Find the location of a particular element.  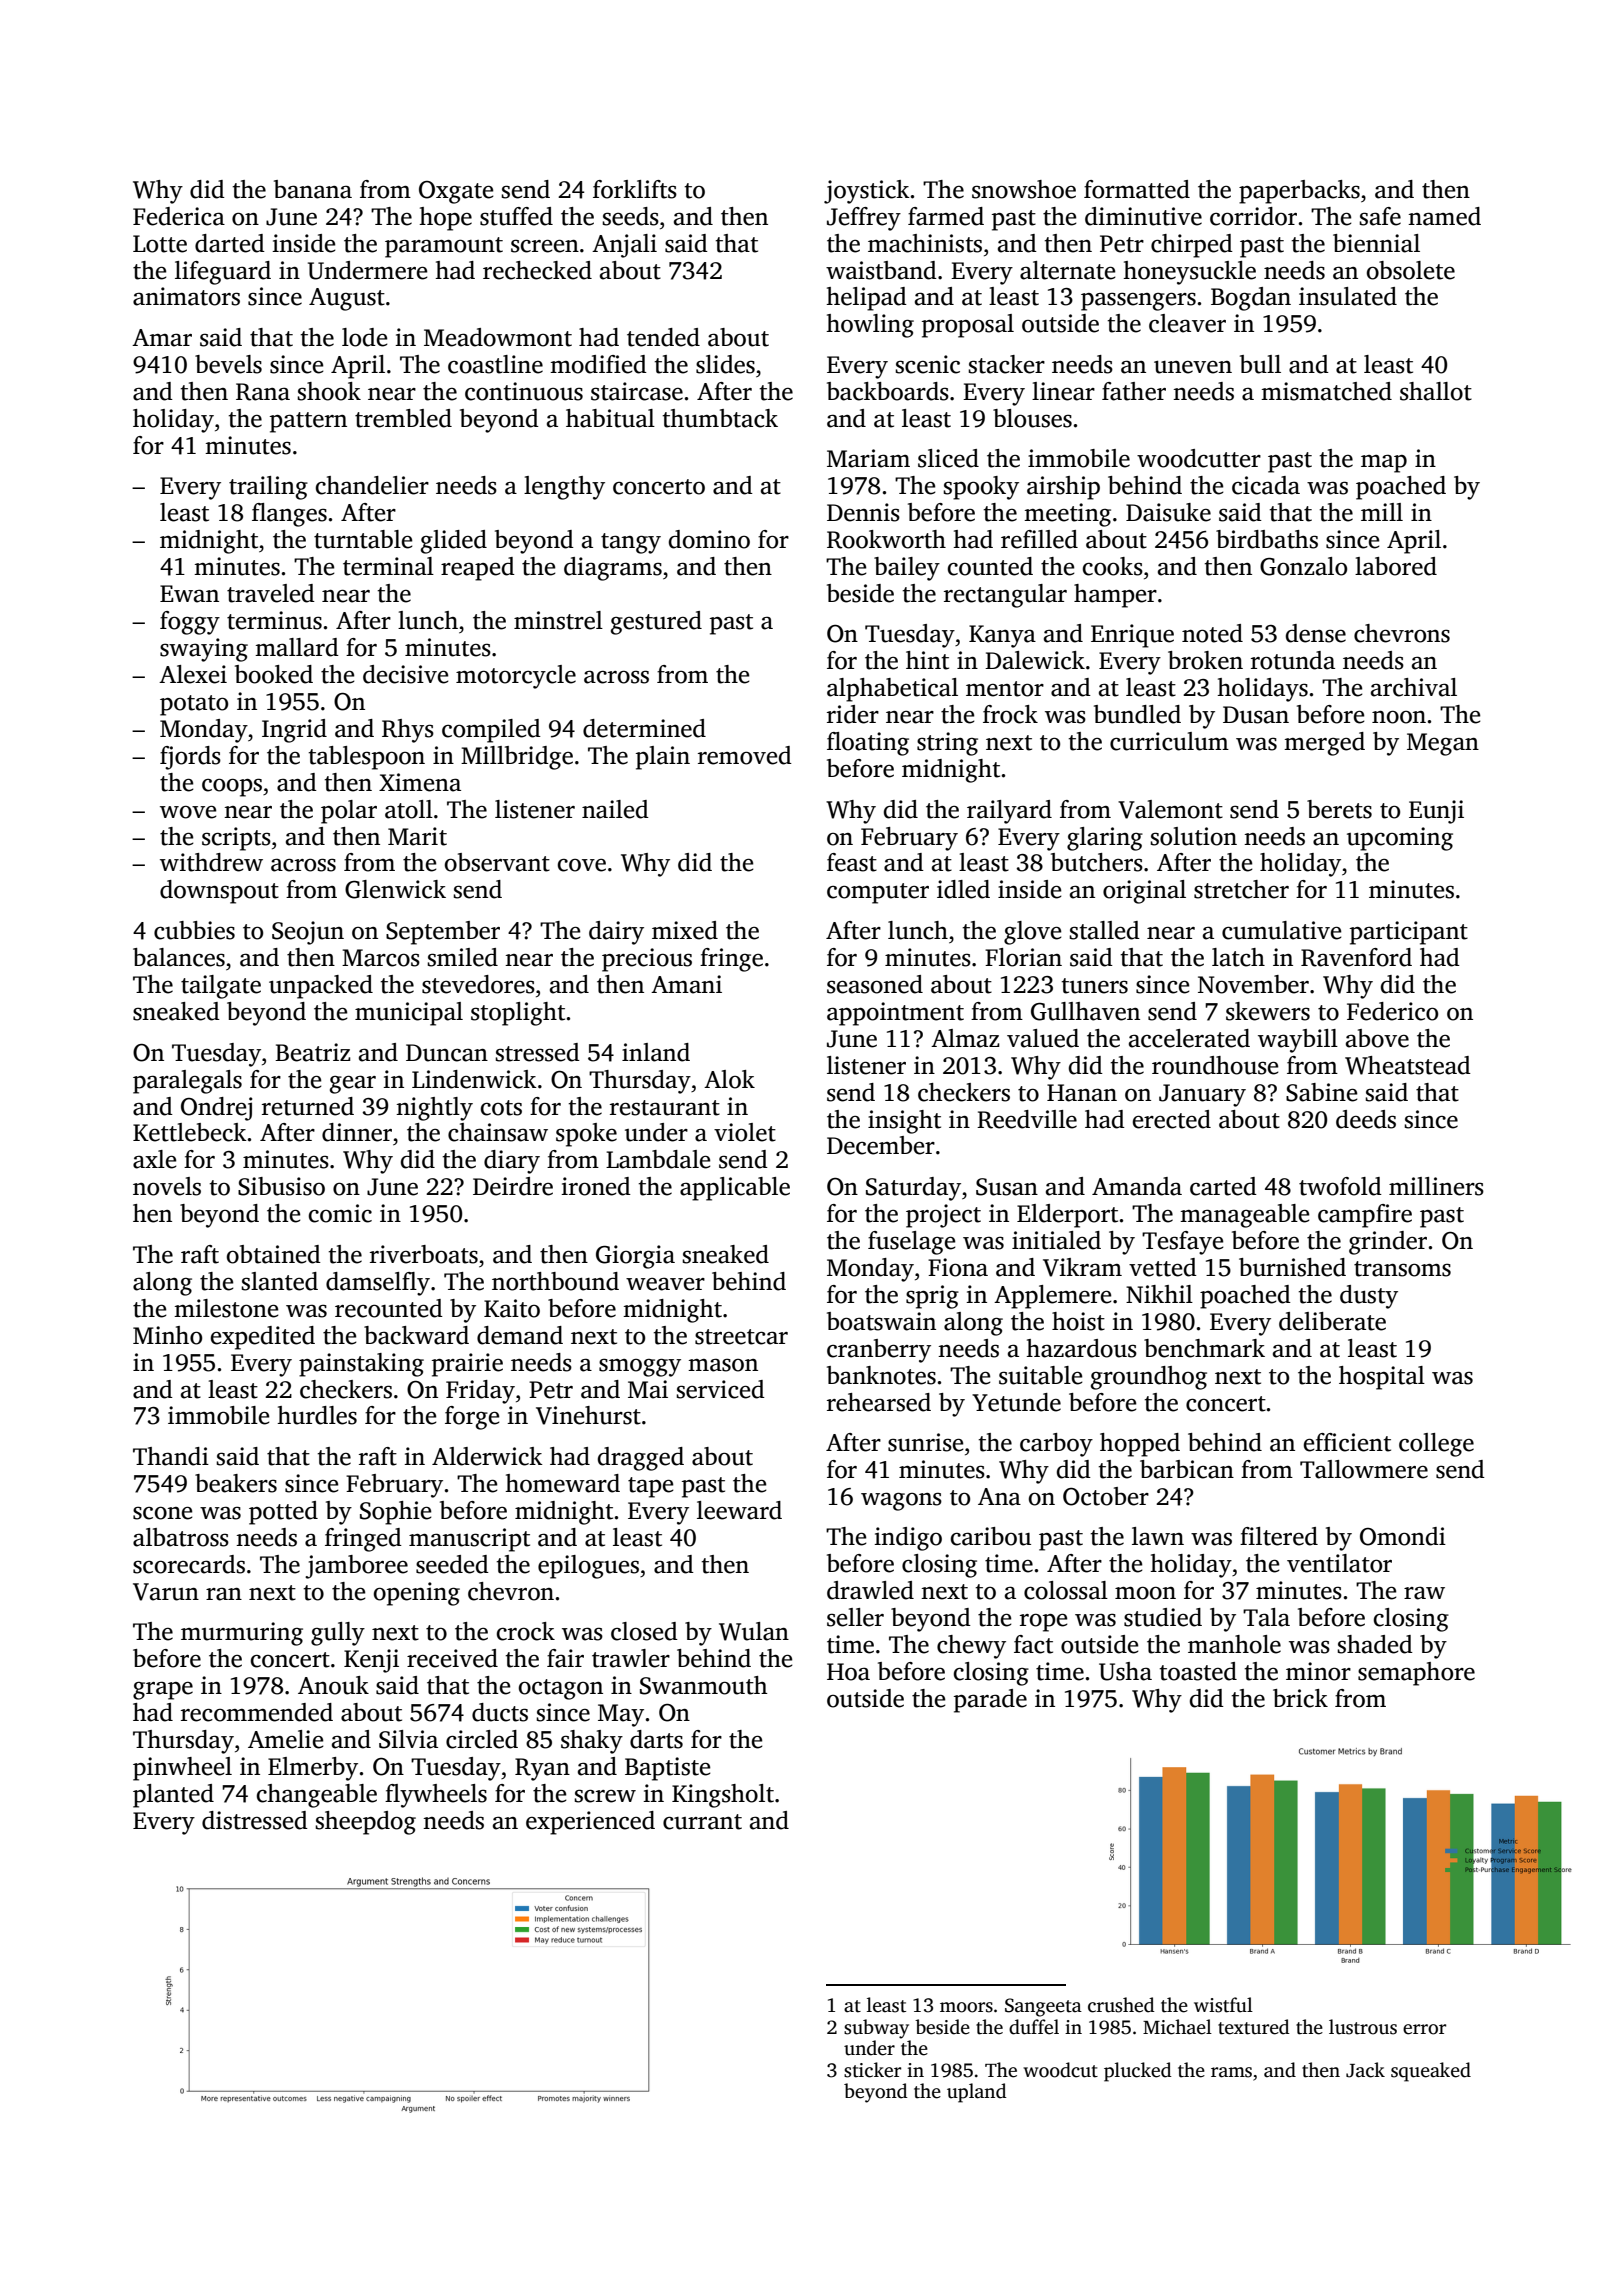

efficient is located at coordinates (1347, 1442).
